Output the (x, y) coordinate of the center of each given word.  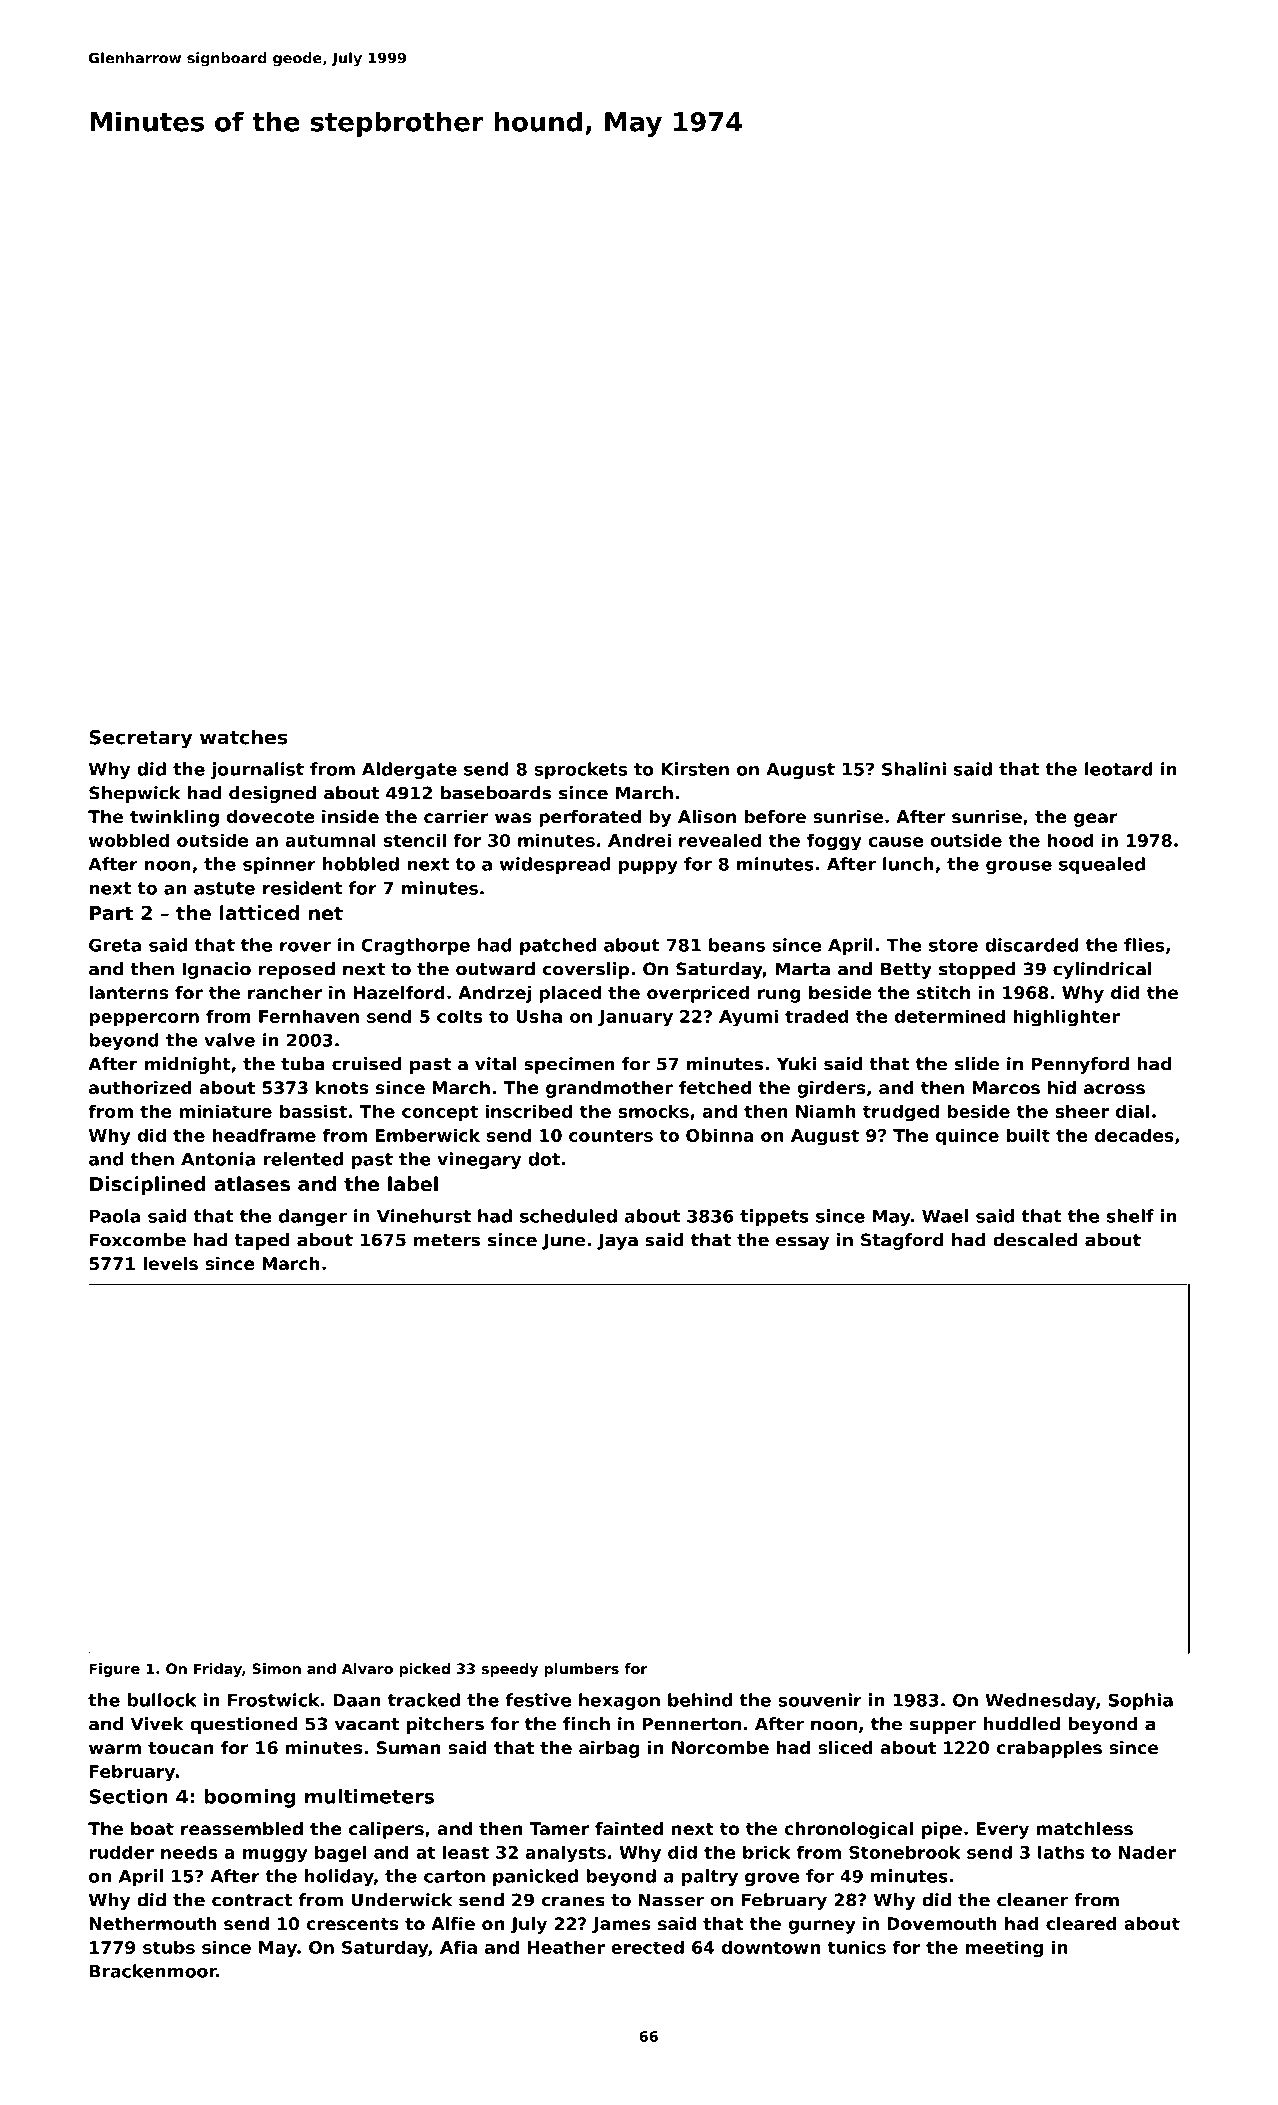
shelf (1130, 1216)
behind (700, 1700)
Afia (458, 1947)
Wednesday (1040, 1701)
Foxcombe (138, 1240)
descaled (1035, 1240)
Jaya (617, 1241)
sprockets (580, 770)
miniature (225, 1111)
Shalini (914, 769)
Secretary (140, 739)
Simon (276, 1668)
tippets (774, 1217)
